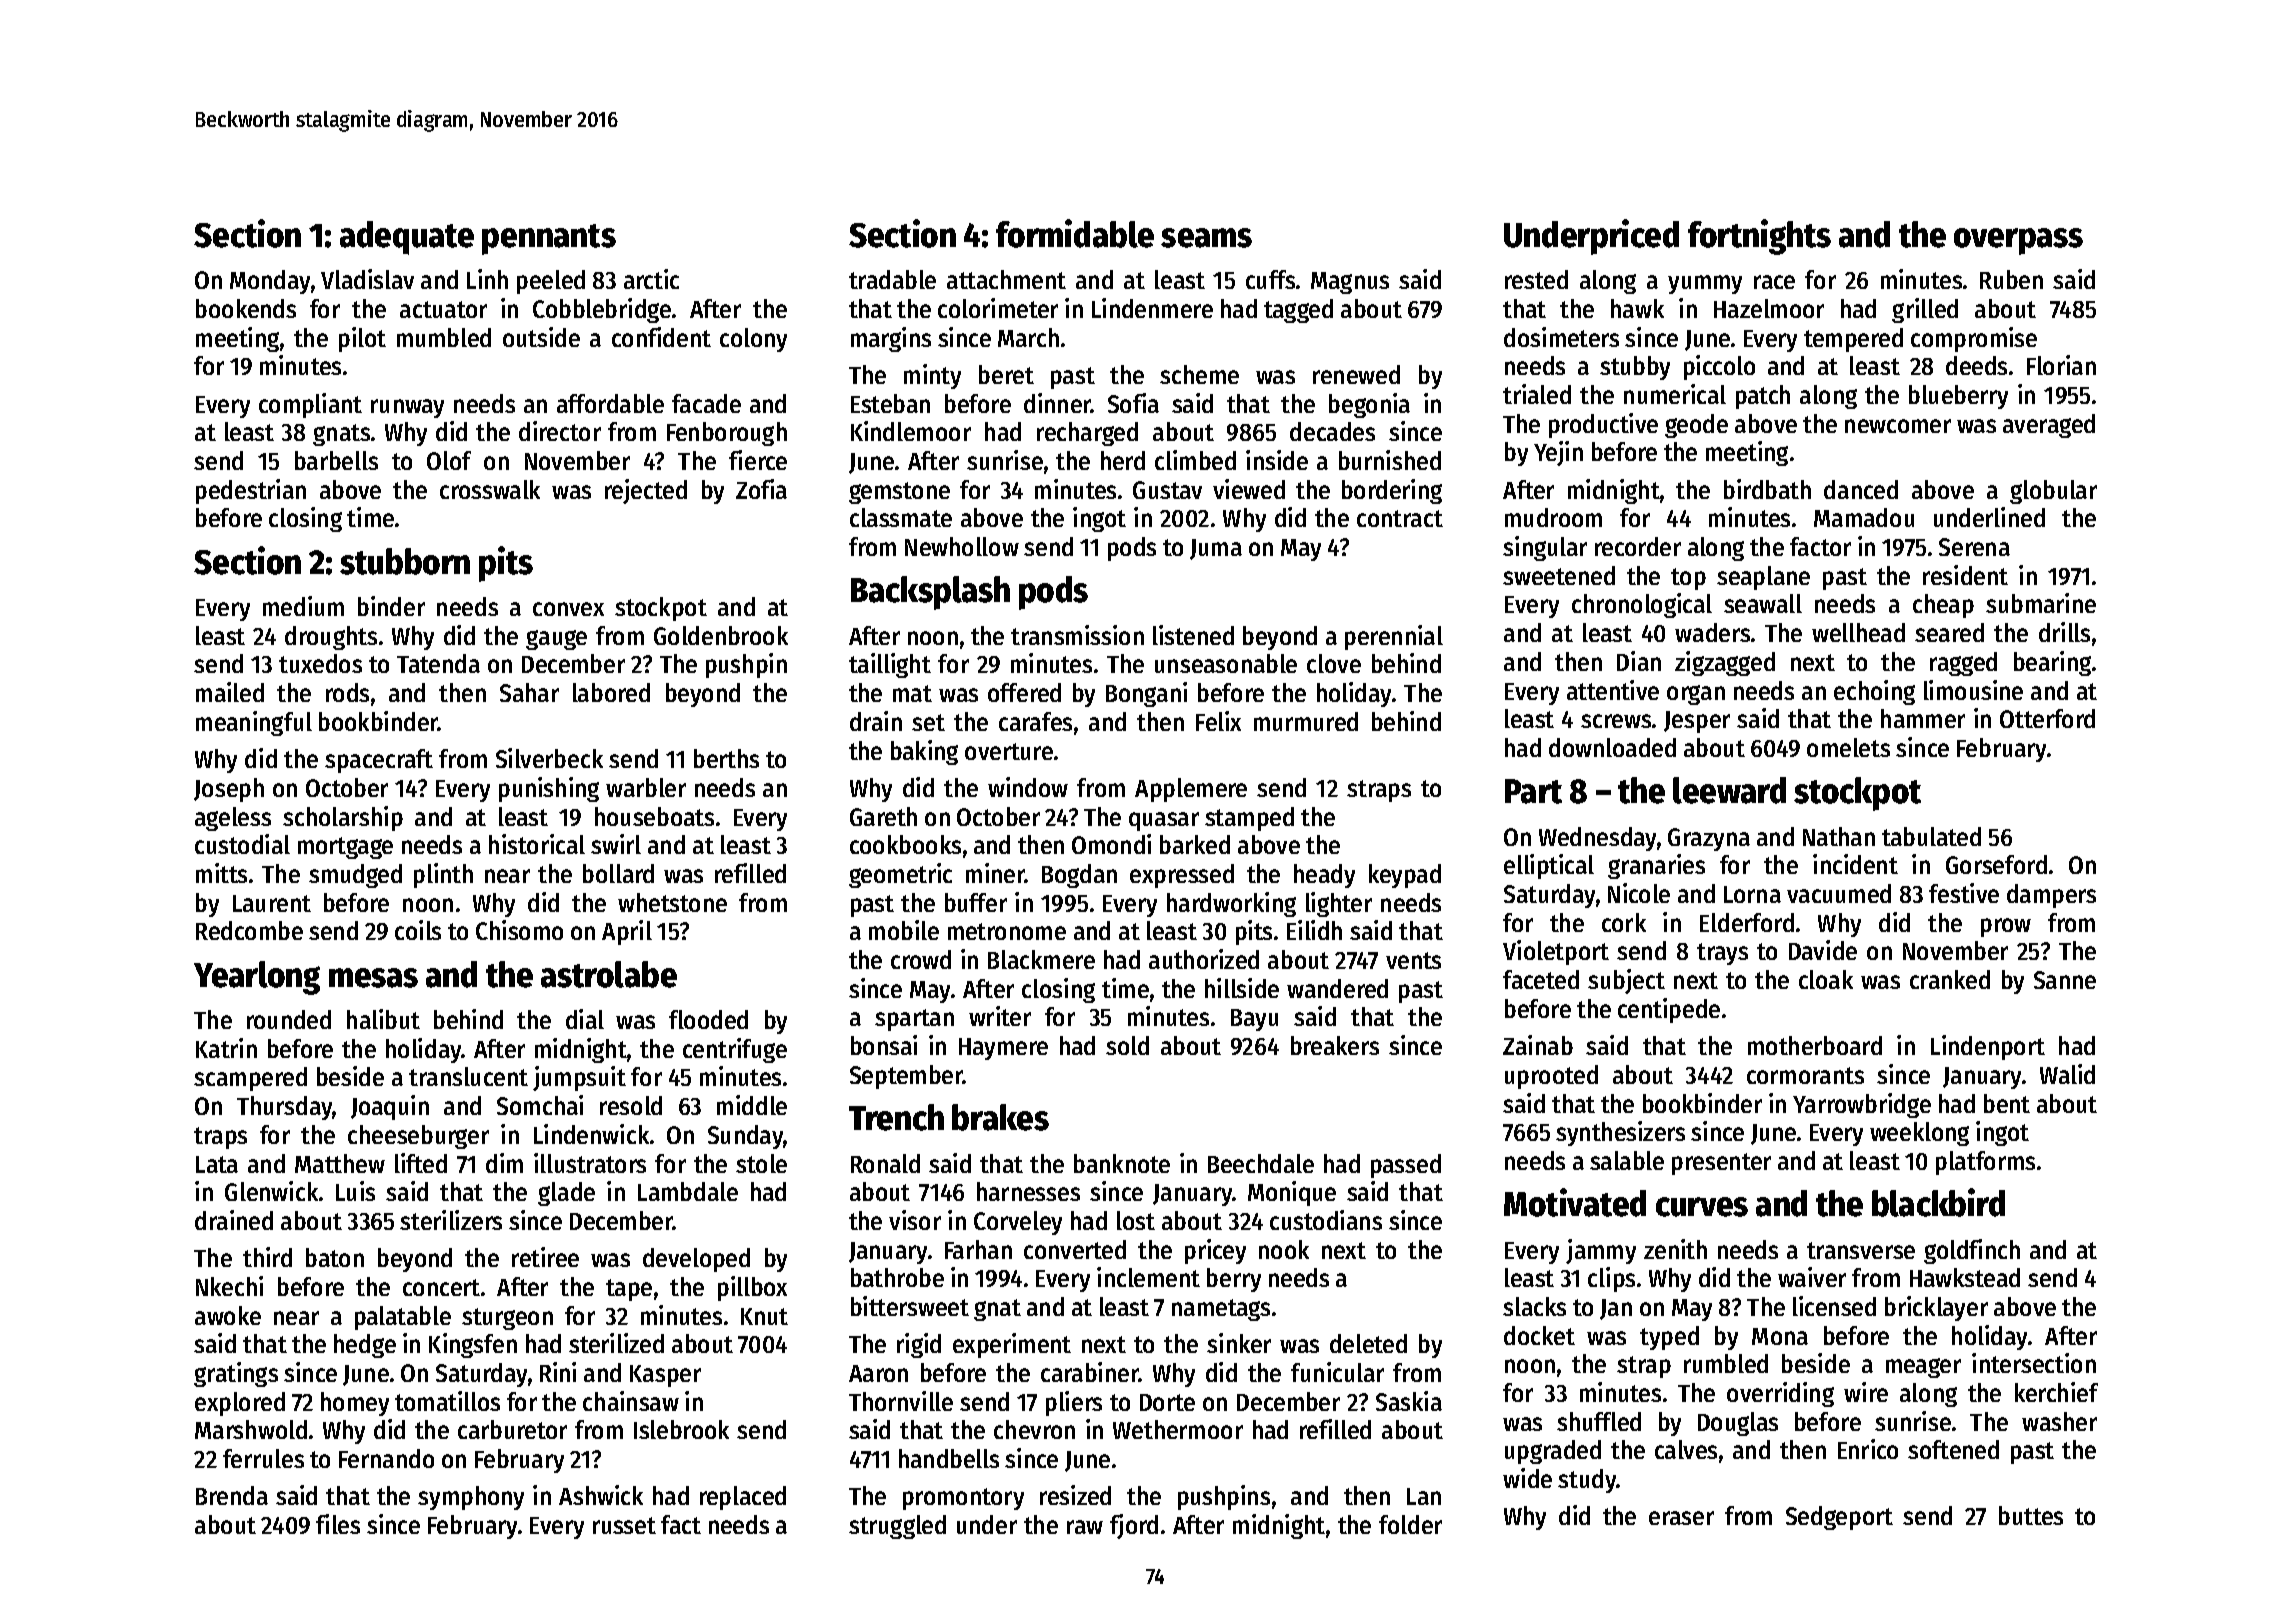  Describe the element at coordinates (2018, 241) in the screenshot. I see `overpass` at that location.
